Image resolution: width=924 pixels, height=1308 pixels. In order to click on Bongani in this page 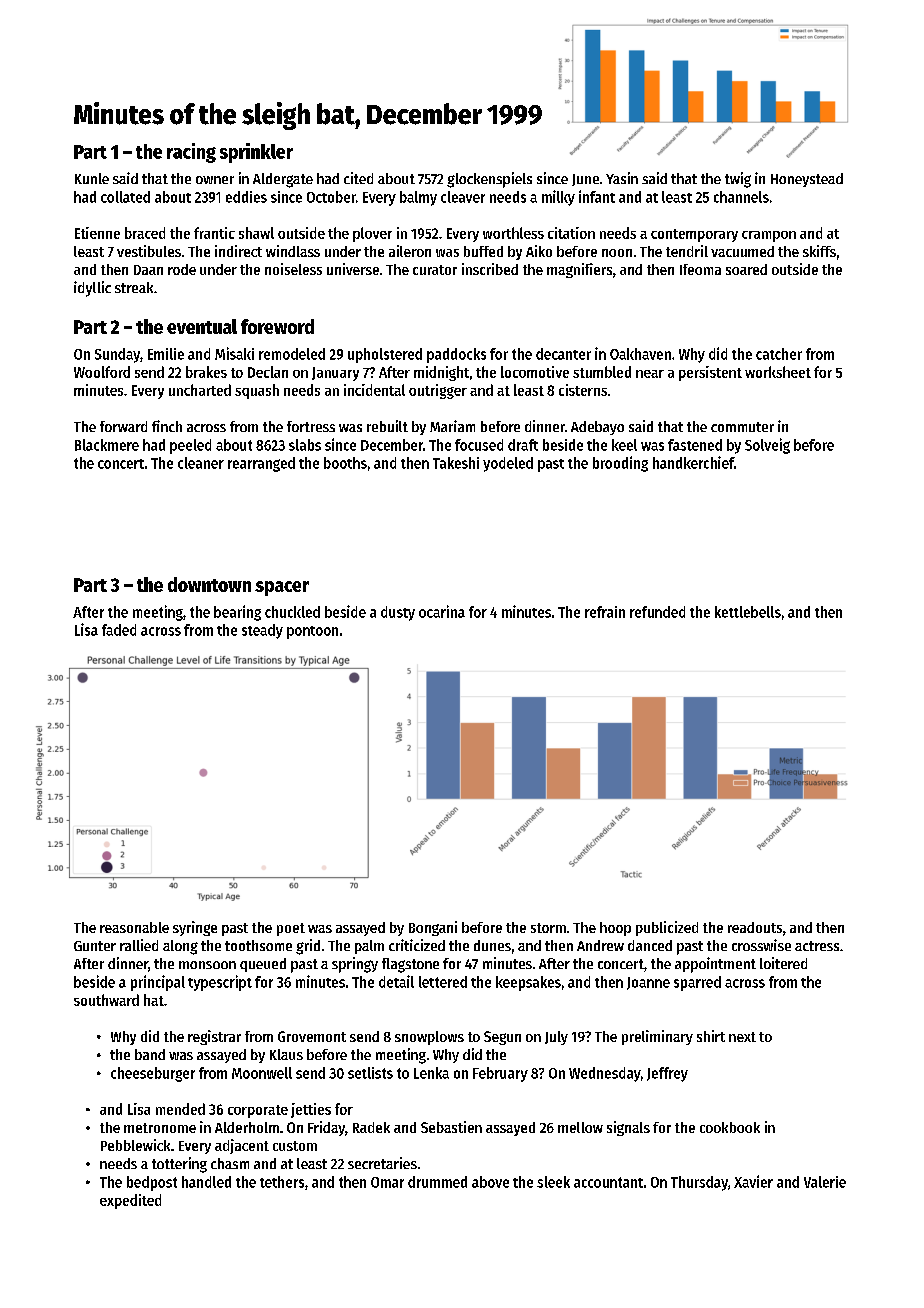, I will do `click(433, 928)`.
